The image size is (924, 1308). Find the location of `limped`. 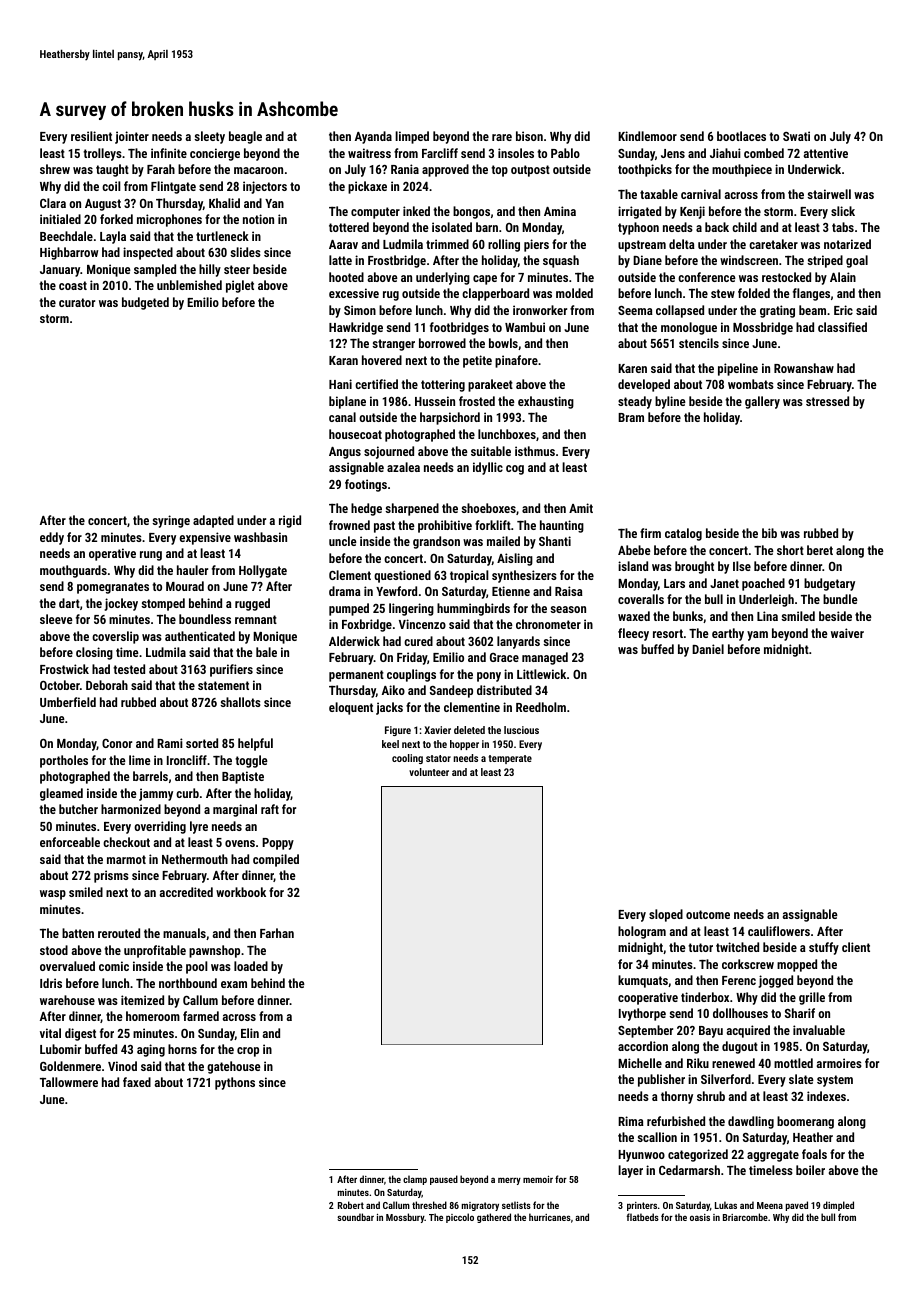

limped is located at coordinates (412, 137).
